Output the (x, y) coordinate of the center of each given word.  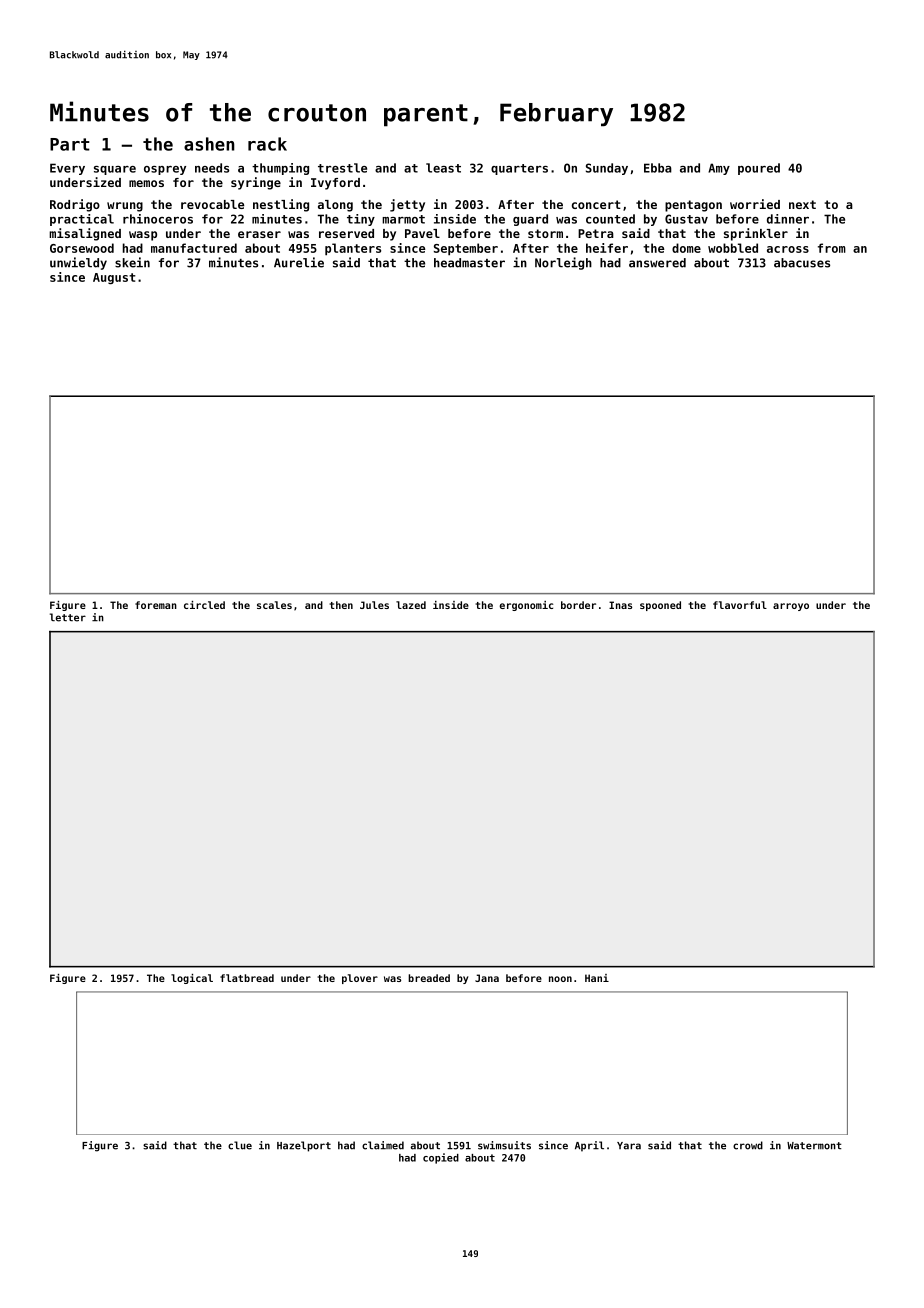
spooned (660, 606)
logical (192, 979)
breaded (429, 978)
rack (267, 144)
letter (68, 617)
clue (240, 1145)
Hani (597, 978)
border (578, 605)
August (114, 278)
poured (759, 169)
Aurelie (299, 262)
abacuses (802, 263)
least (443, 168)
